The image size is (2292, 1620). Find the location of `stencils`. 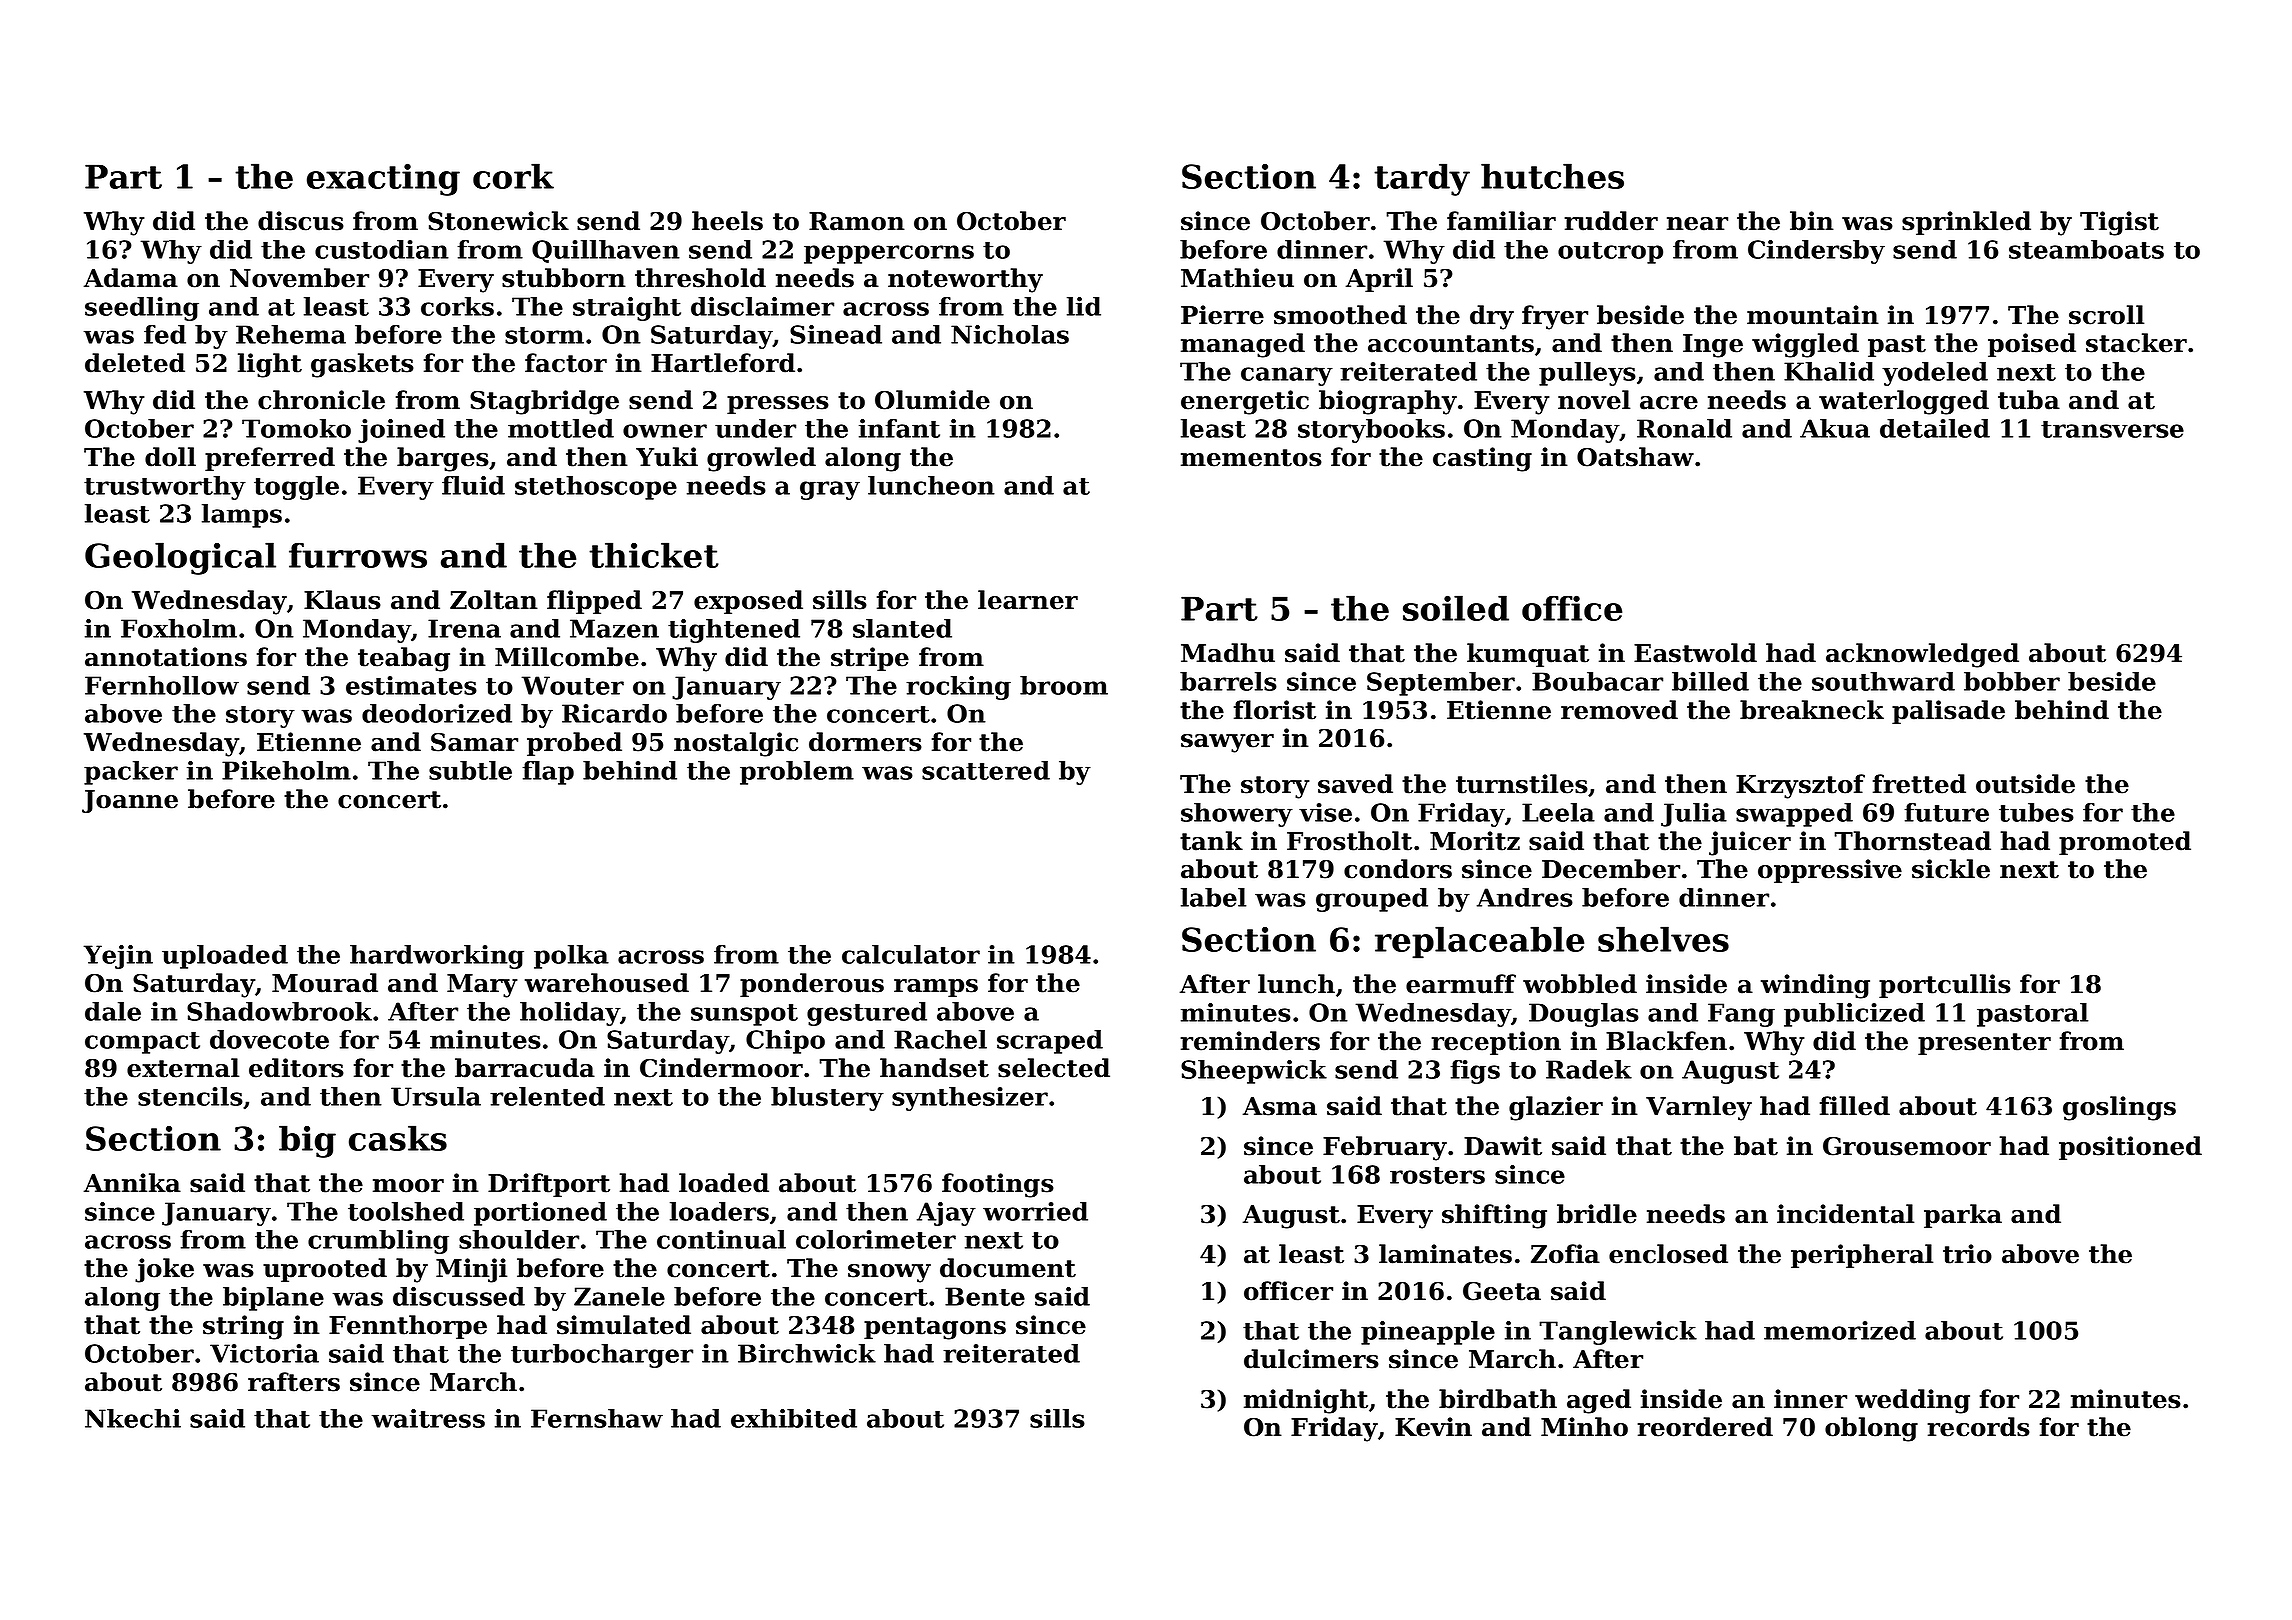

stencils is located at coordinates (190, 1096).
